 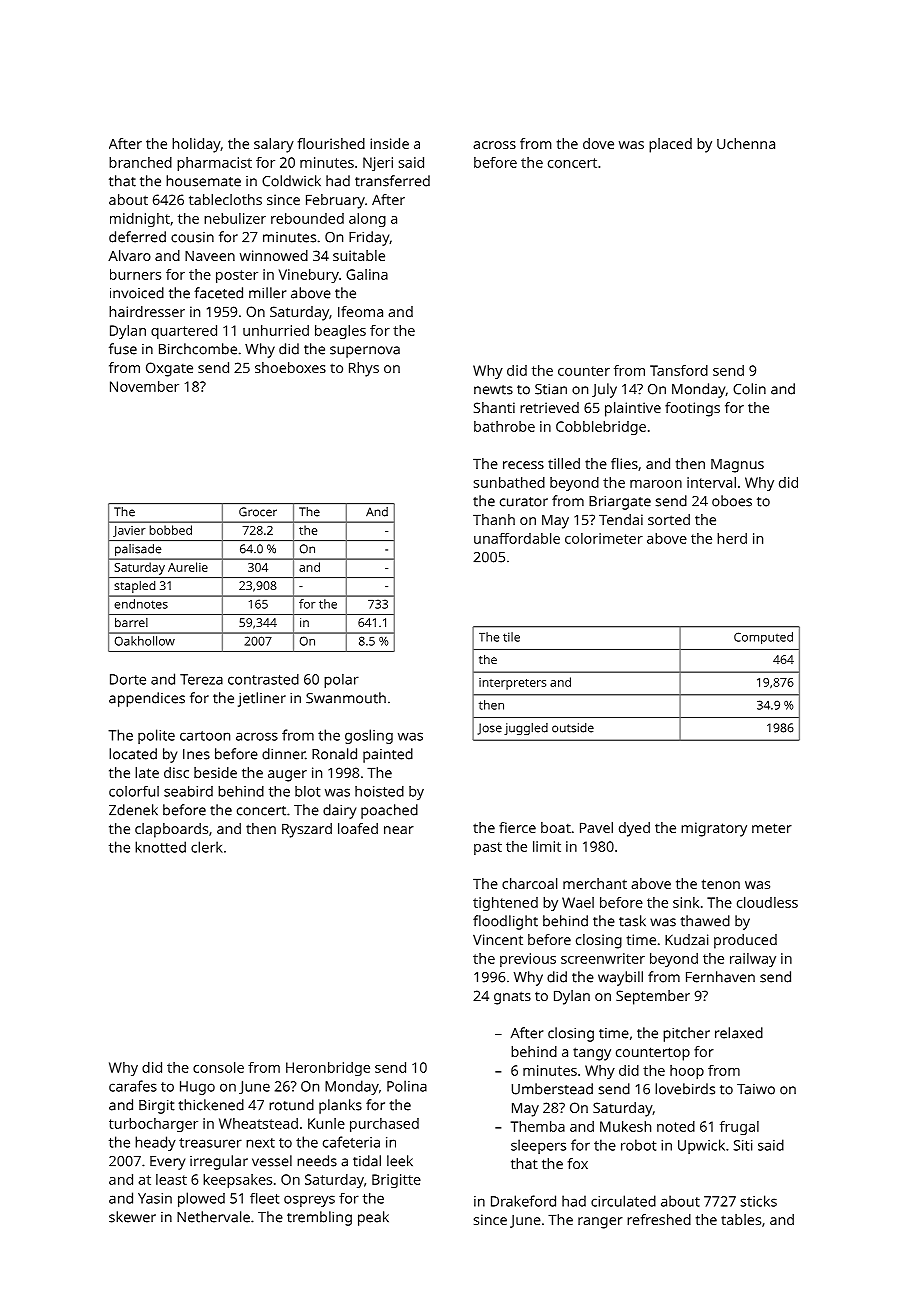 What do you see at coordinates (396, 1181) in the image?
I see `Brigitte` at bounding box center [396, 1181].
